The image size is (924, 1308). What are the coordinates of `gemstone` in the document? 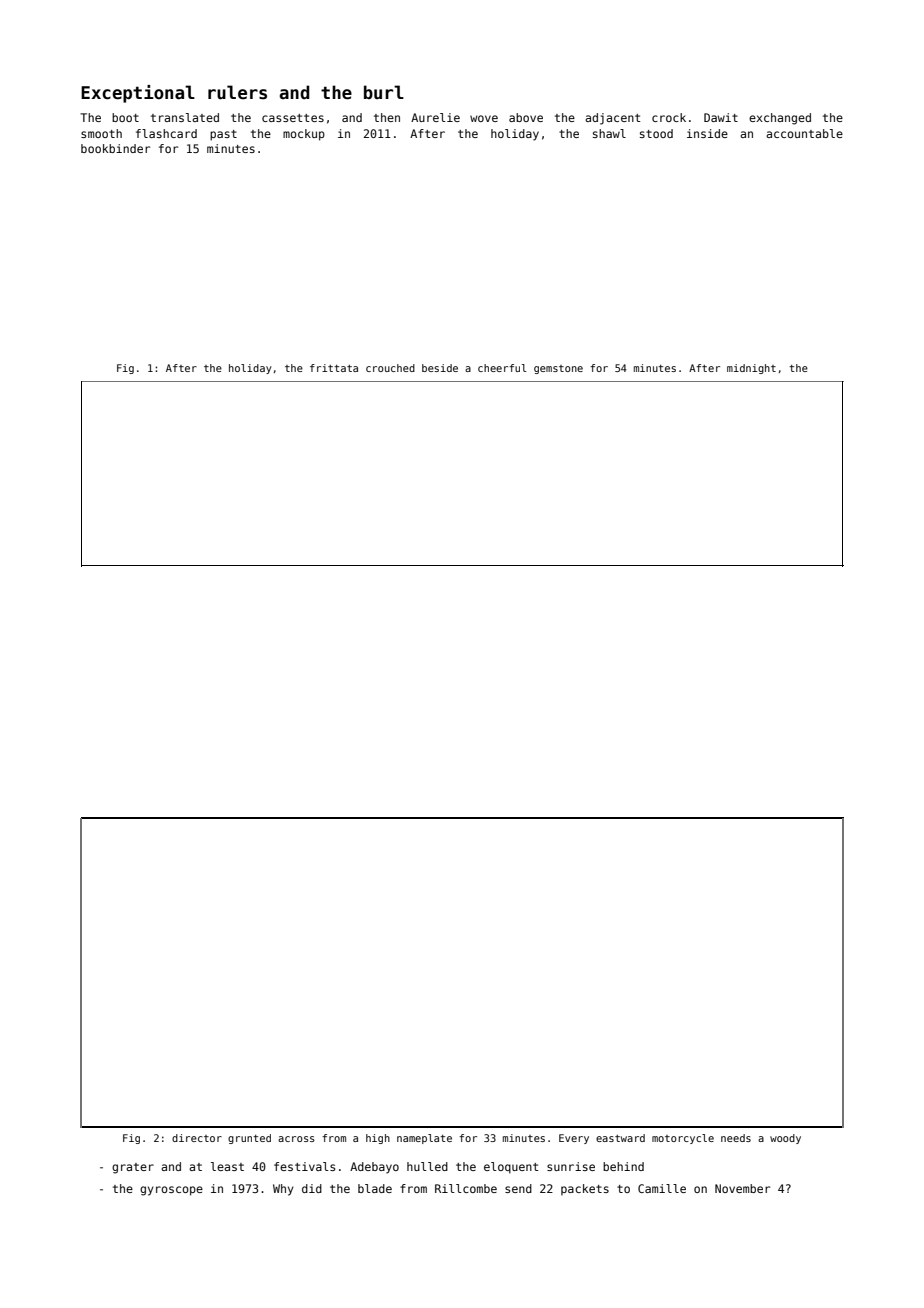 It's located at (558, 369).
